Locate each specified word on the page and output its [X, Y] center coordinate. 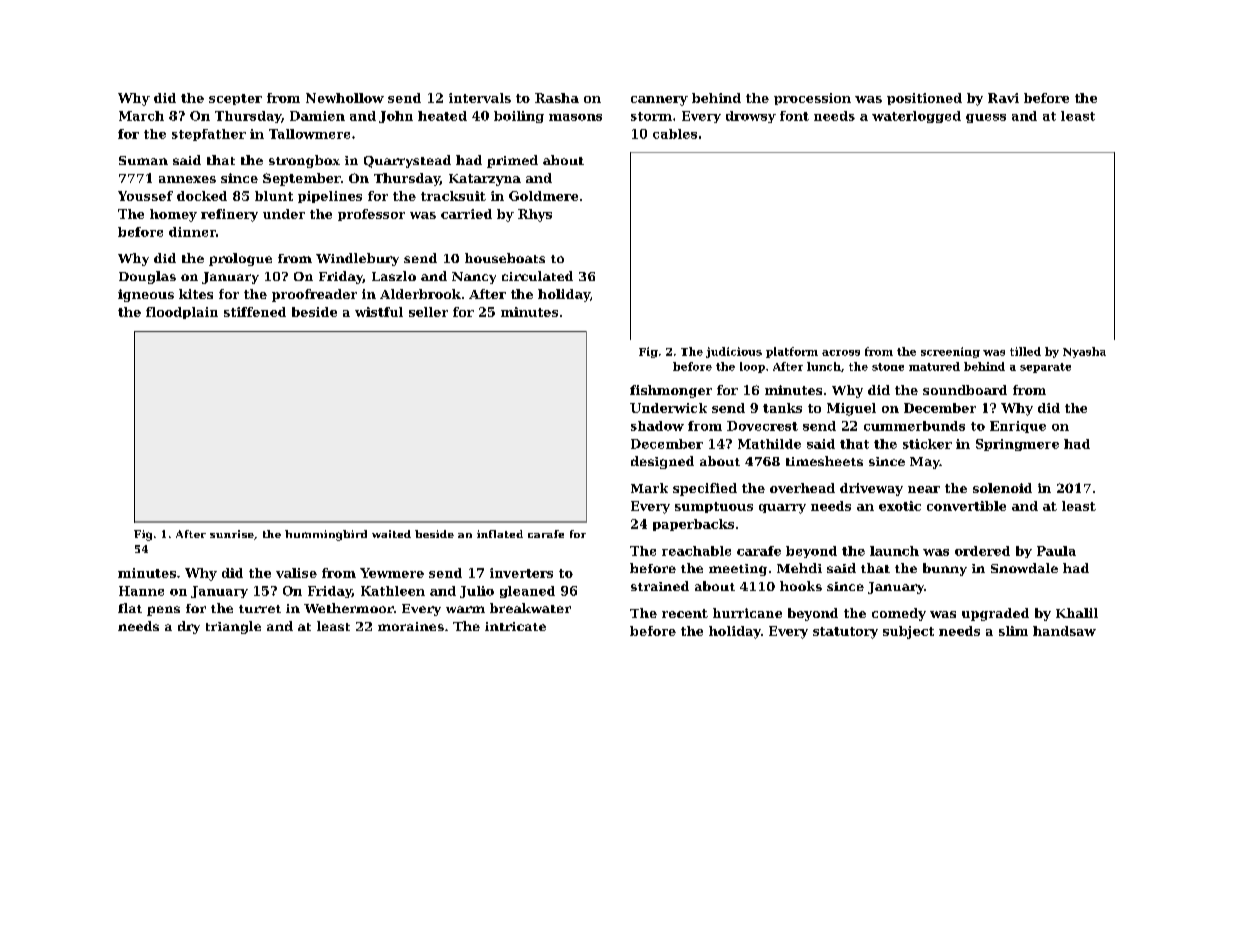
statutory [845, 633]
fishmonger [671, 391]
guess [986, 118]
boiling [519, 117]
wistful [379, 312]
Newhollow [345, 98]
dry [189, 627]
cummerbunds [914, 426]
